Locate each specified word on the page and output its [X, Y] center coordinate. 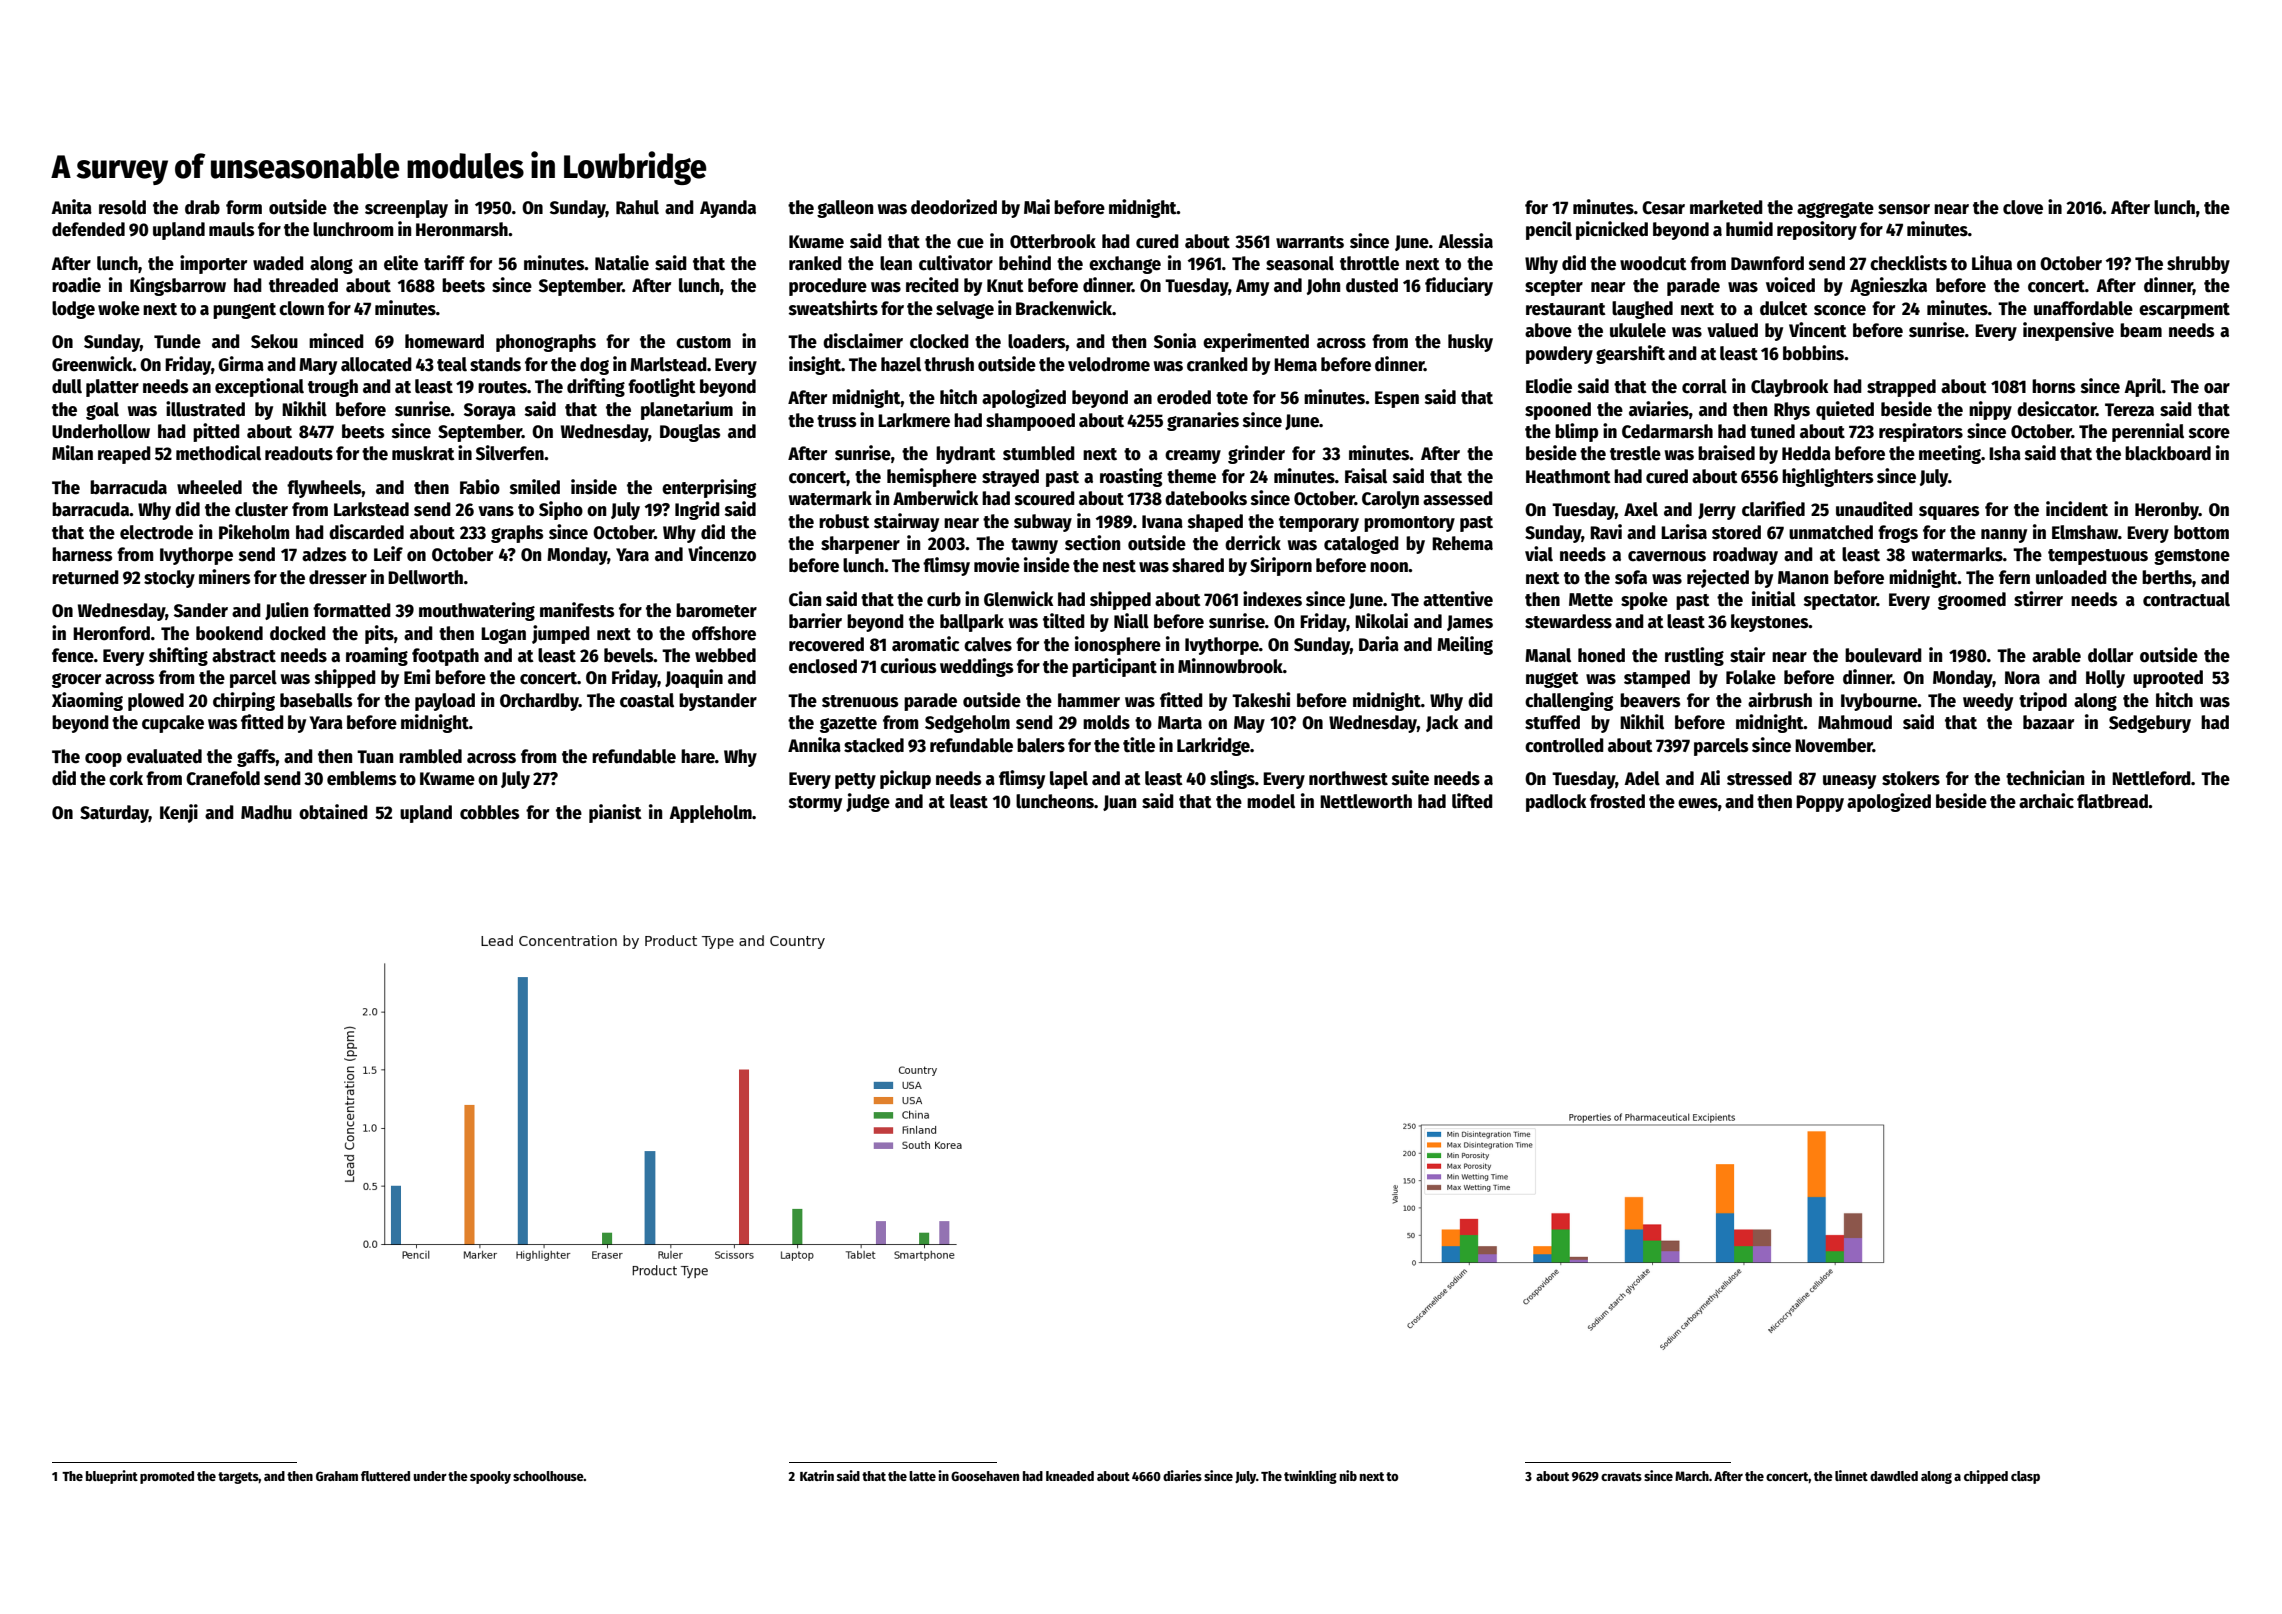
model [1271, 801]
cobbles [489, 812]
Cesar [1663, 208]
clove [2023, 207]
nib [1348, 1475]
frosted [1617, 801]
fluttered [385, 1476]
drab [202, 207]
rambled [430, 756]
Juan [1119, 803]
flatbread [2112, 801]
